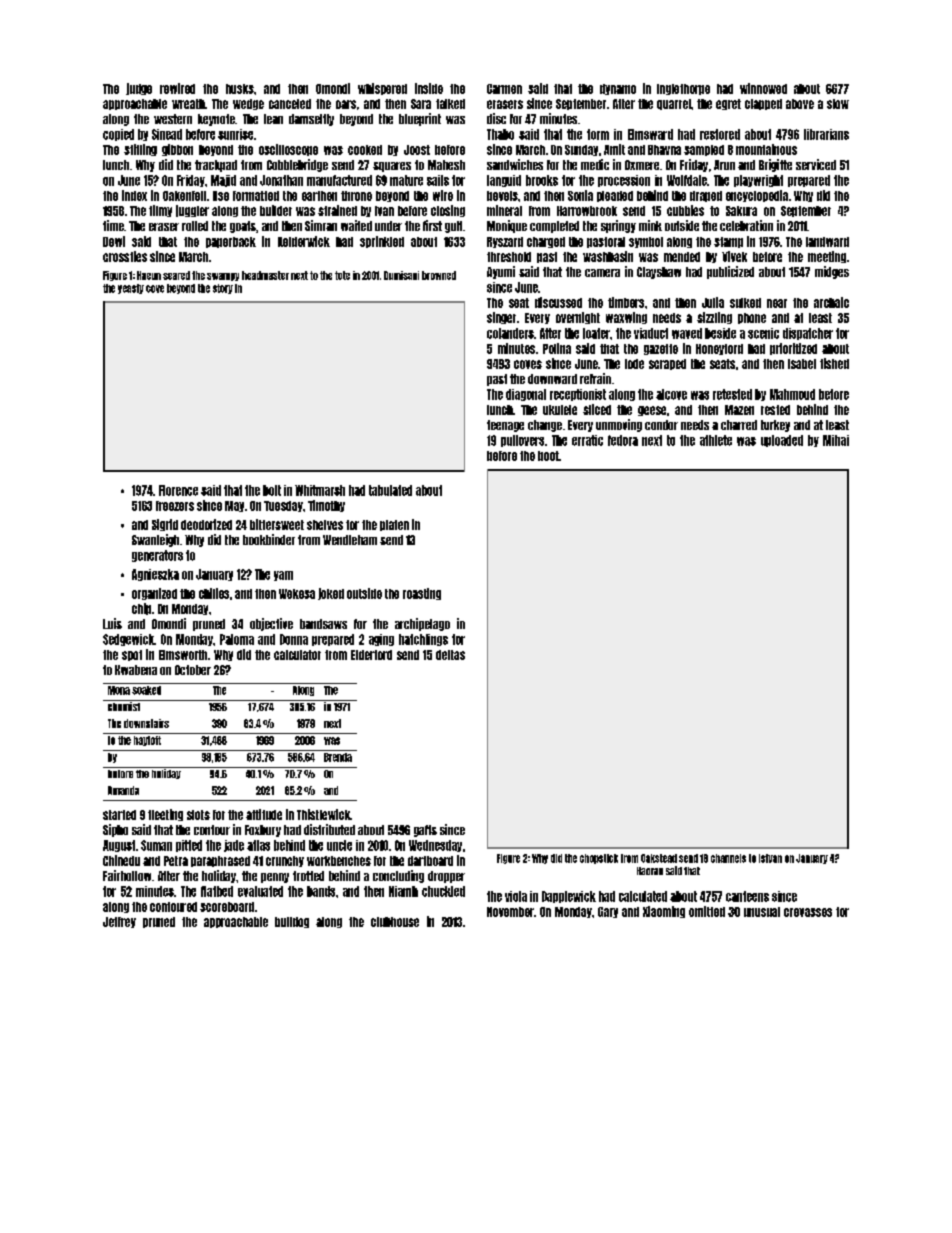 The width and height of the screenshot is (952, 1233). What do you see at coordinates (450, 655) in the screenshot?
I see `deltas` at bounding box center [450, 655].
